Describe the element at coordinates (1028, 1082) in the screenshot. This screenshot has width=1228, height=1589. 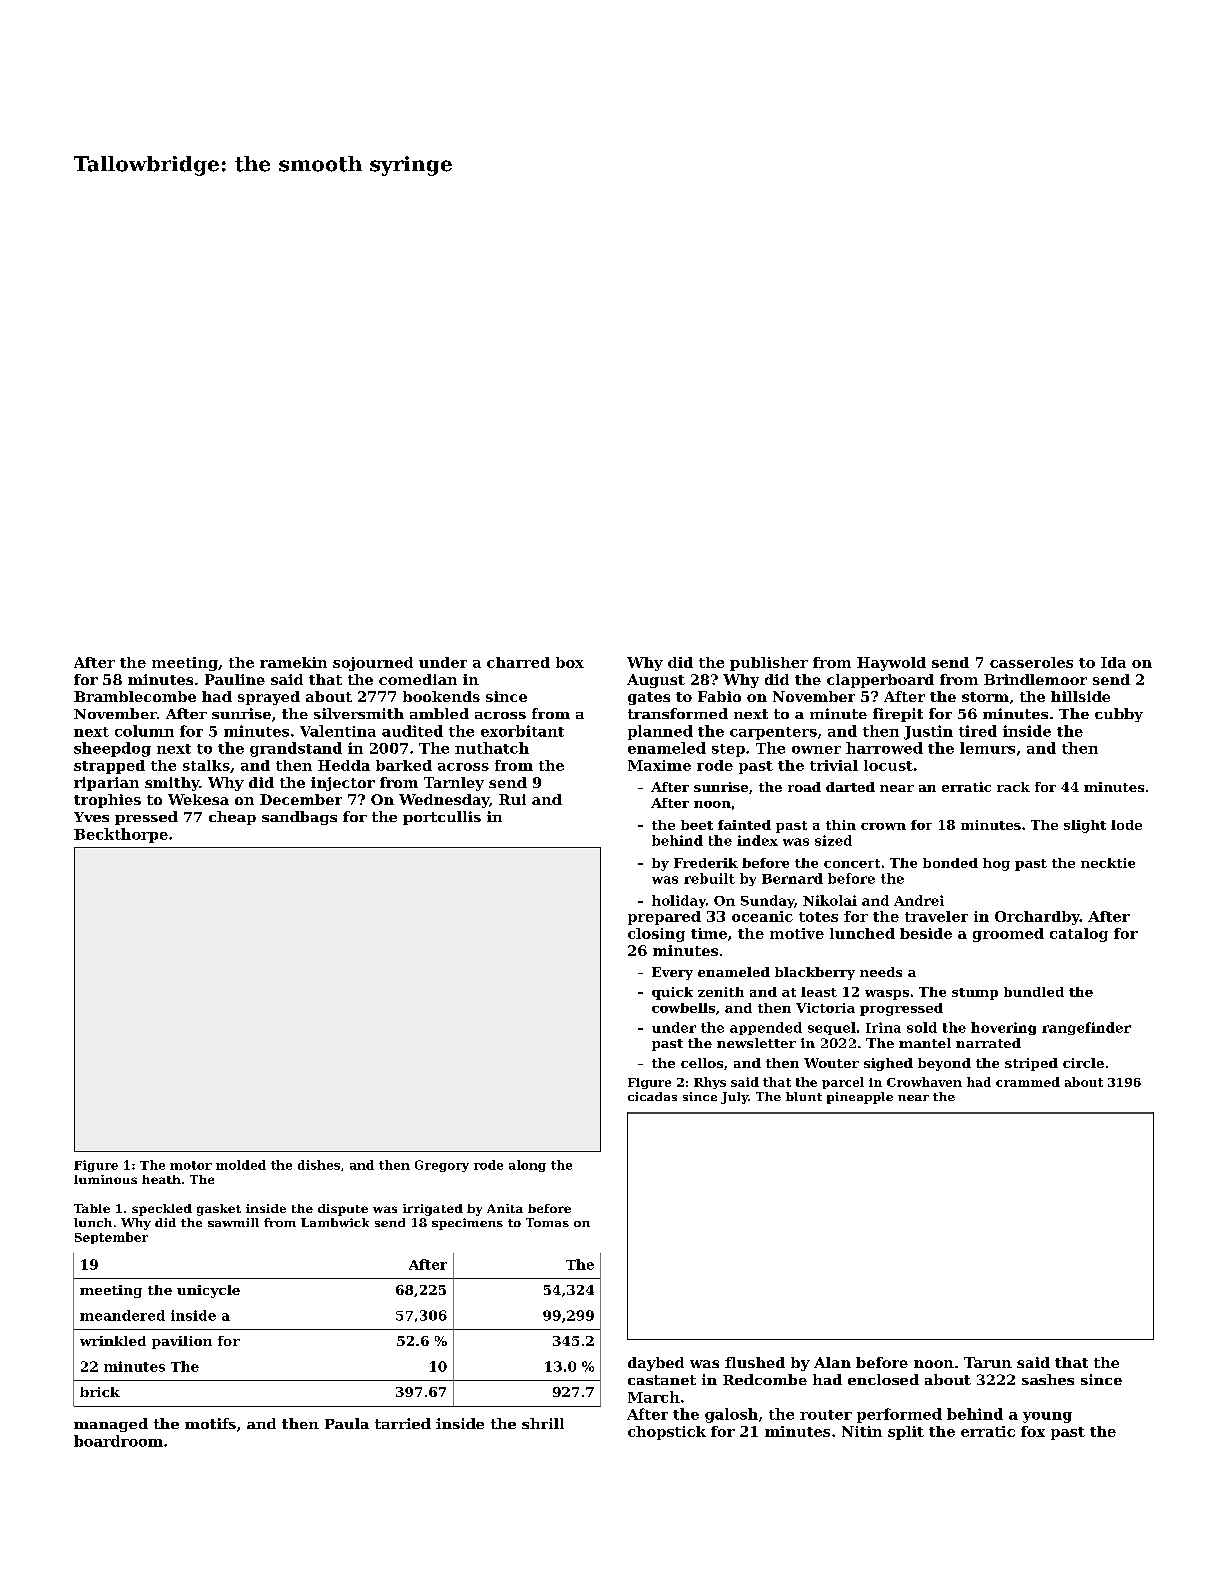
I see `crammed` at that location.
